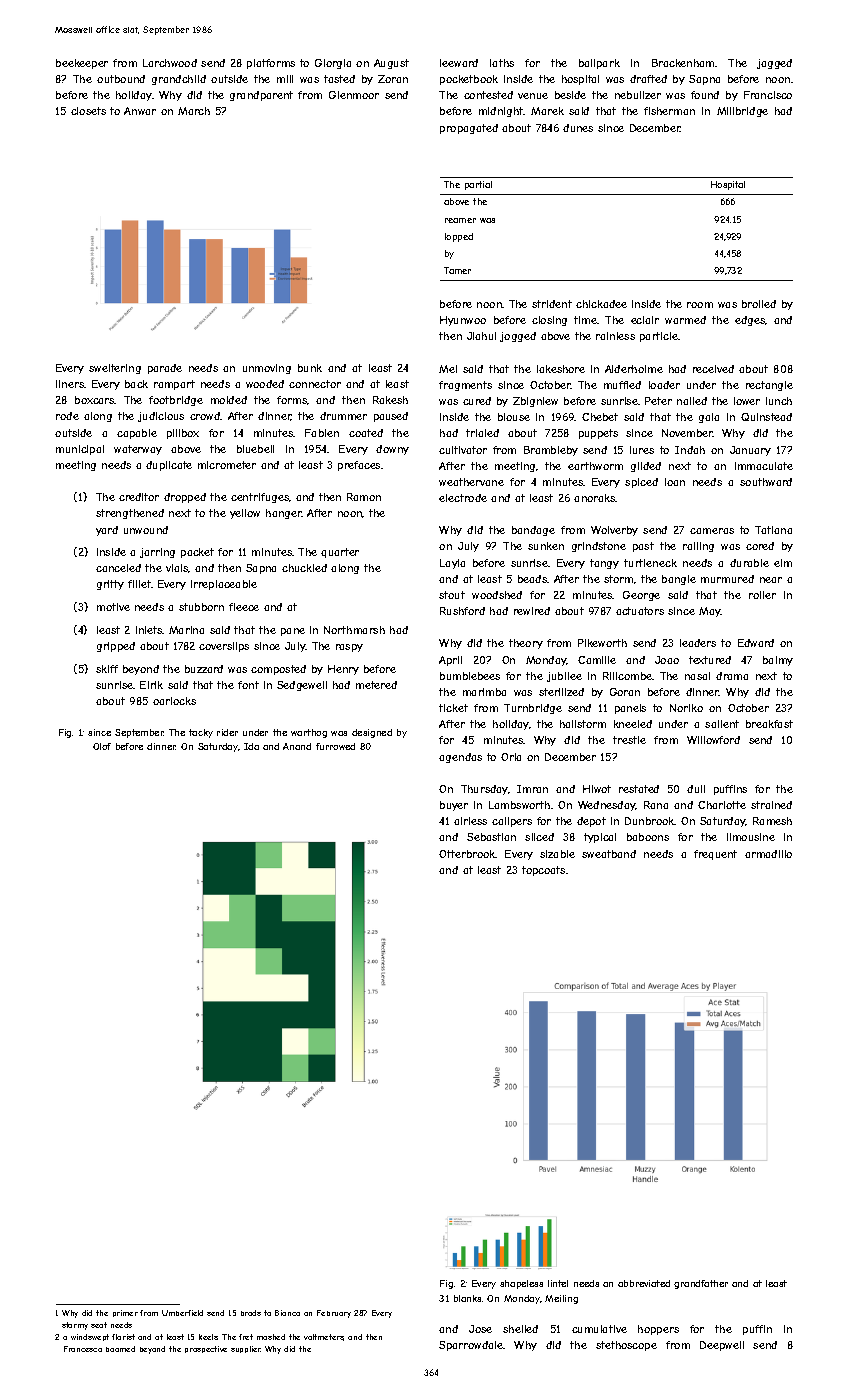 This screenshot has height=1400, width=849. I want to click on tasted, so click(339, 79).
